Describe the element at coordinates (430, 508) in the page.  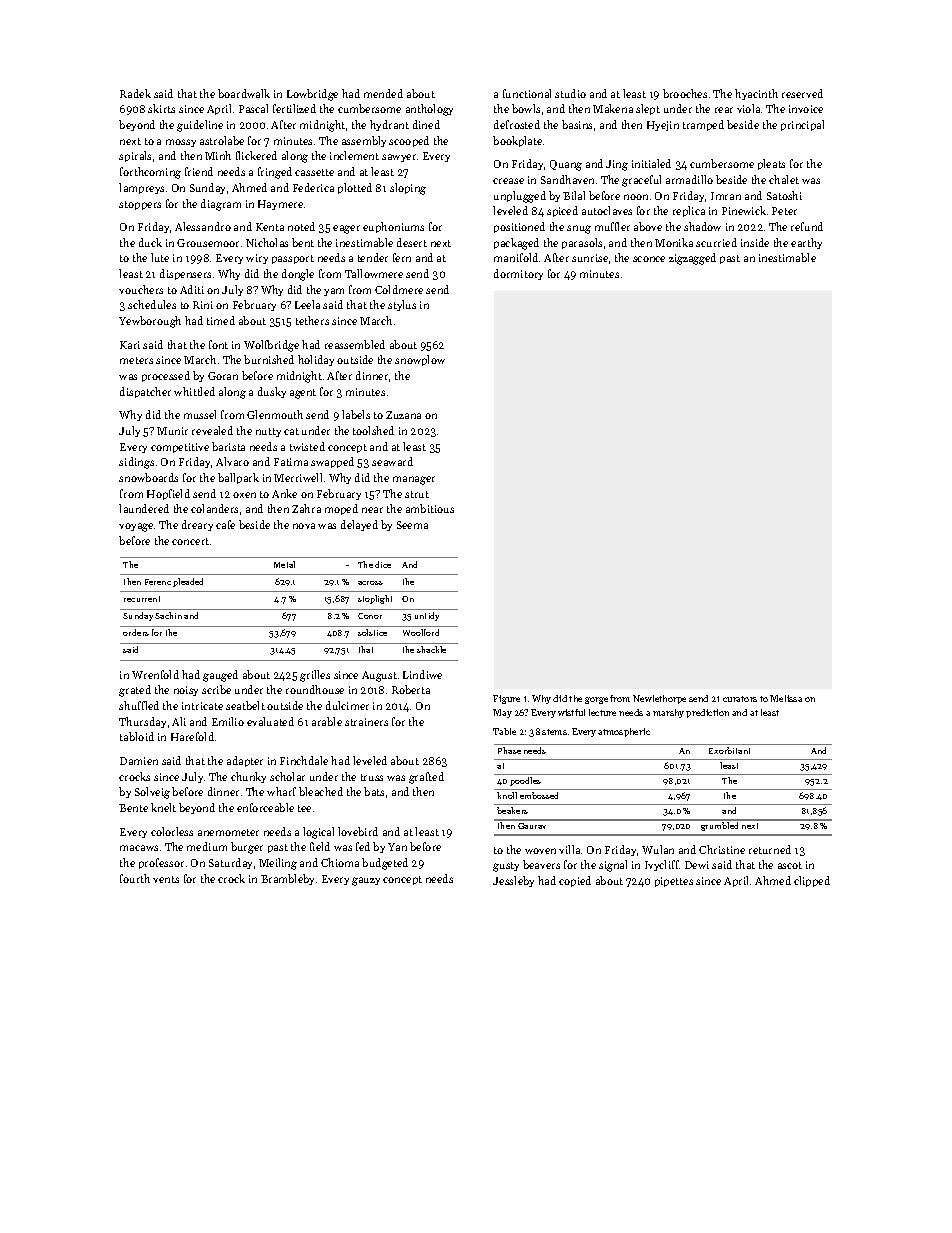
I see `ambitious` at that location.
